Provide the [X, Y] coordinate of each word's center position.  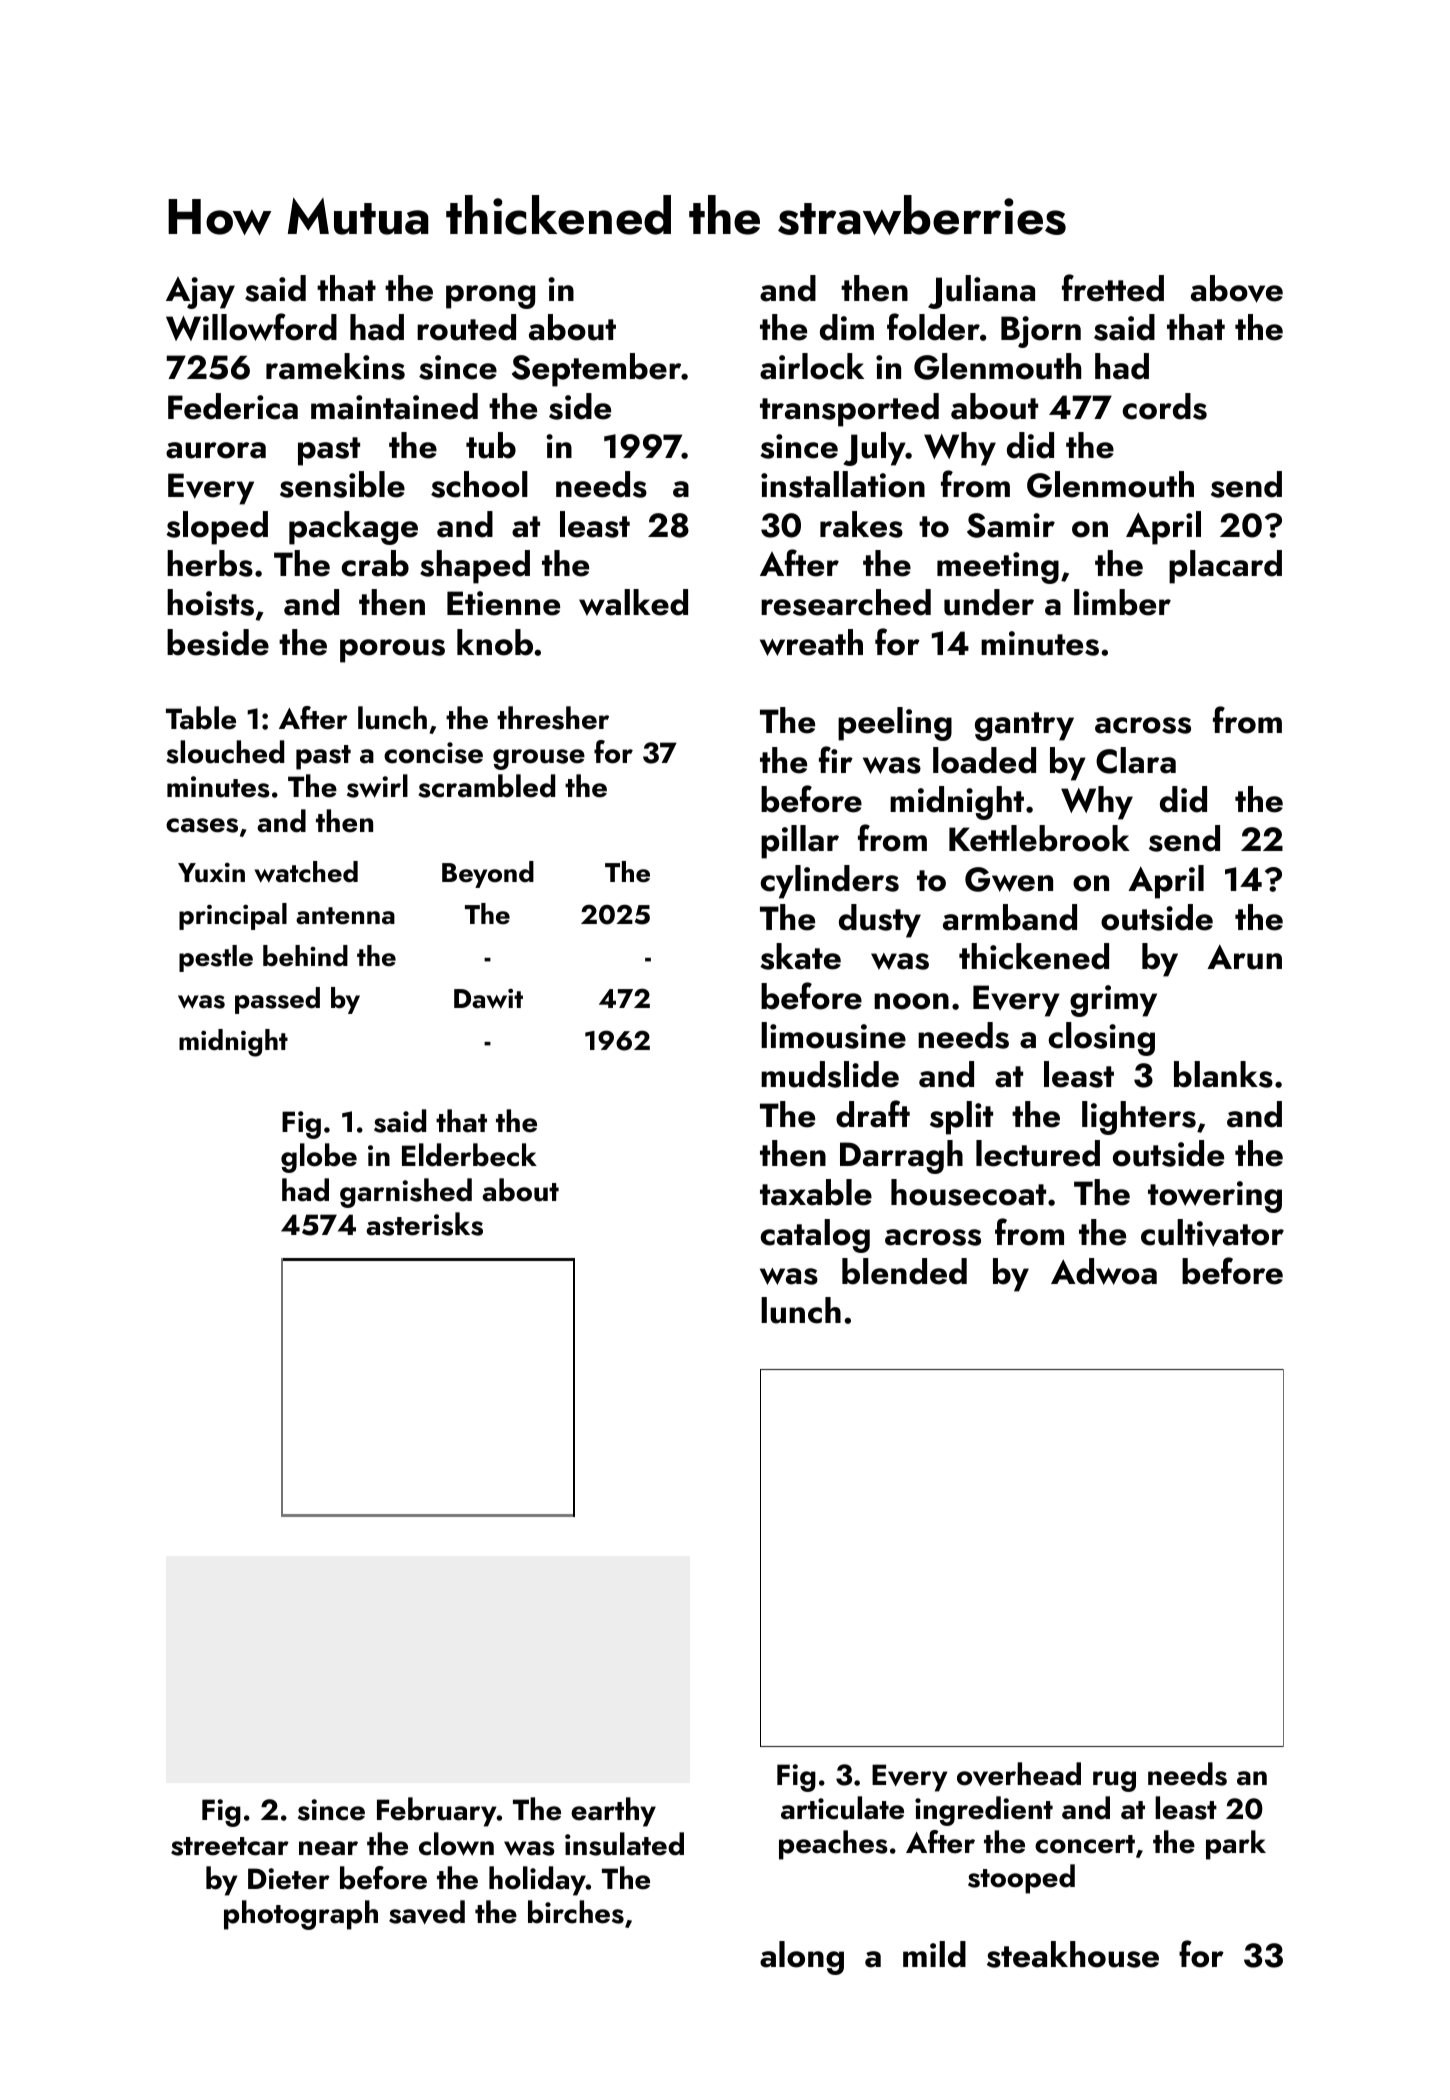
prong [490, 297]
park [1236, 1845]
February [437, 1812]
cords [1165, 406]
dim [847, 327]
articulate [842, 1808]
